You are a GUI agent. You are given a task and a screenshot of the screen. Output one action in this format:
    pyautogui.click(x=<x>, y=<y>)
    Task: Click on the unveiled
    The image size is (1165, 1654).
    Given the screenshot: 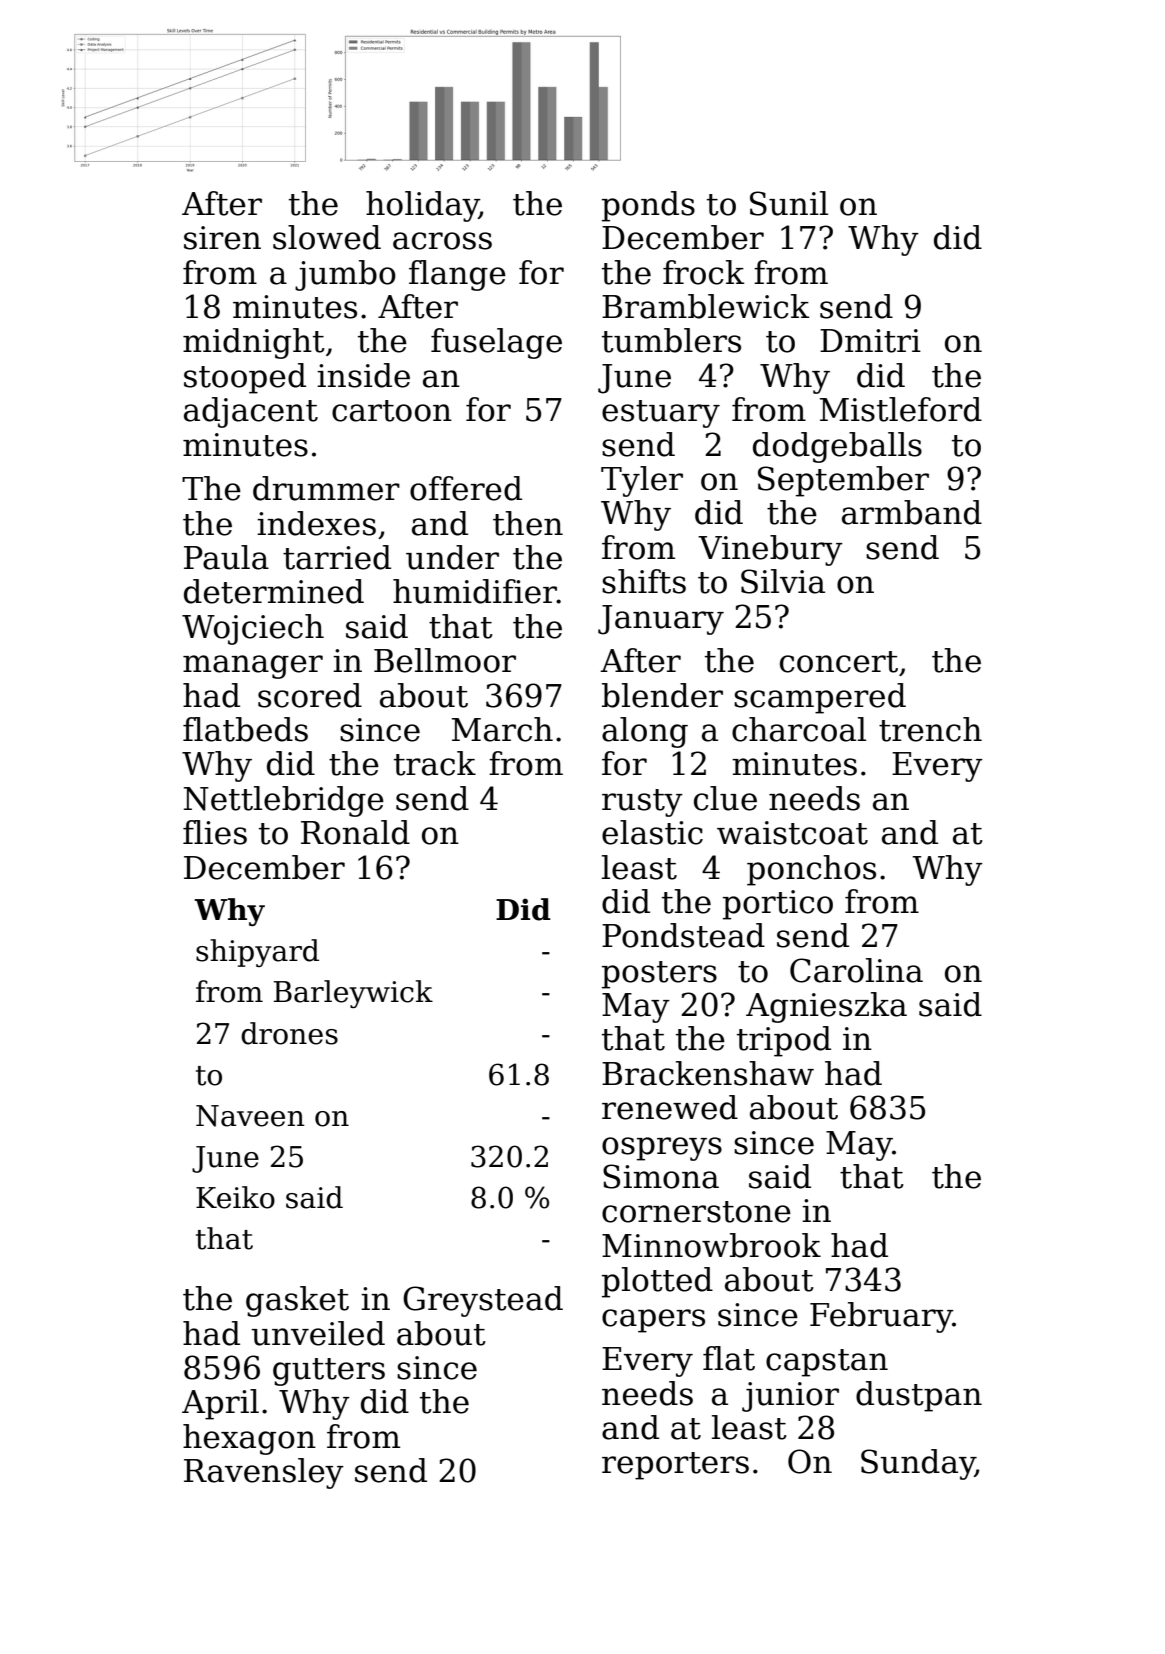 What is the action you would take?
    pyautogui.click(x=318, y=1333)
